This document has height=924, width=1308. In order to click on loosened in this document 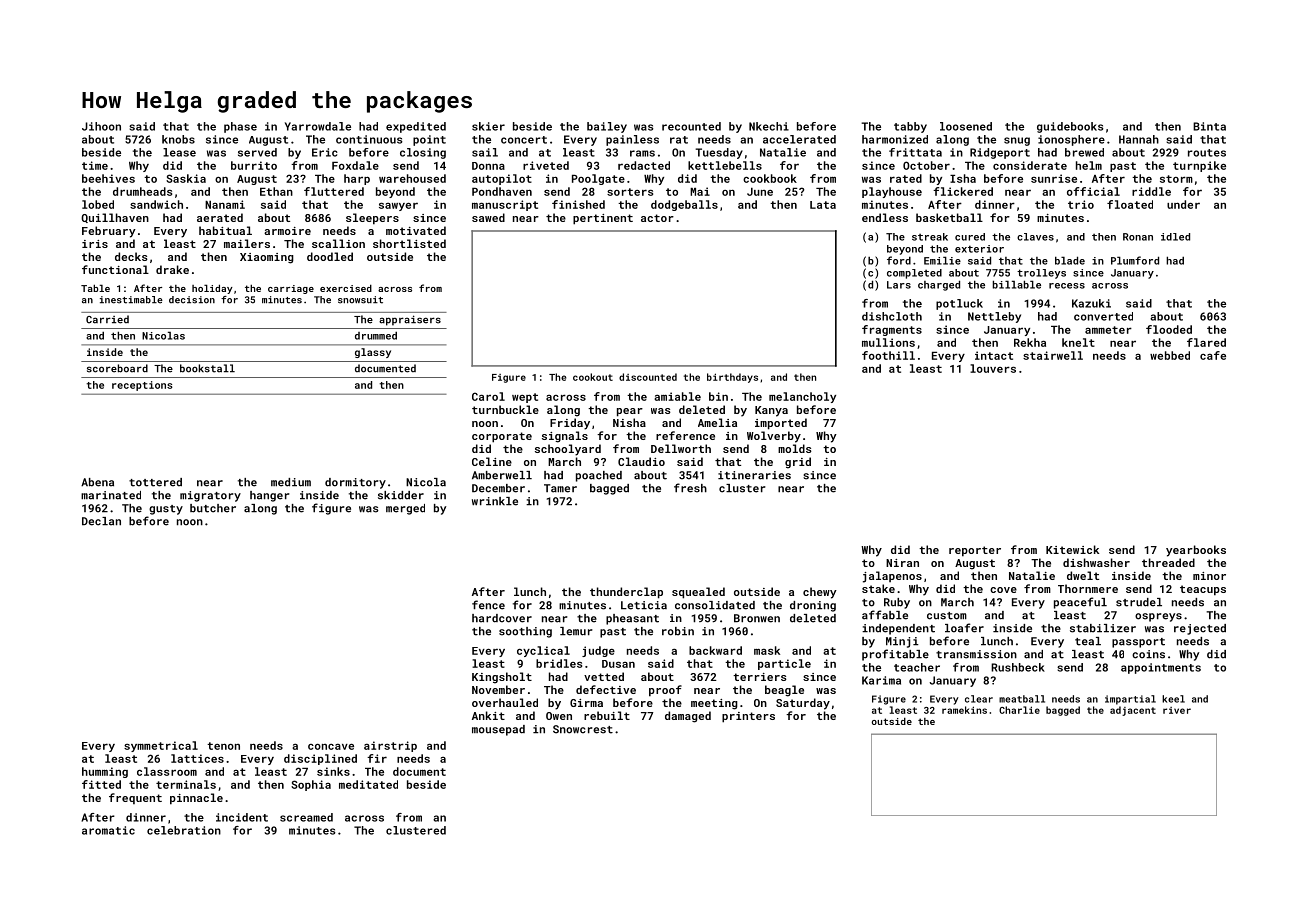, I will do `click(966, 126)`.
